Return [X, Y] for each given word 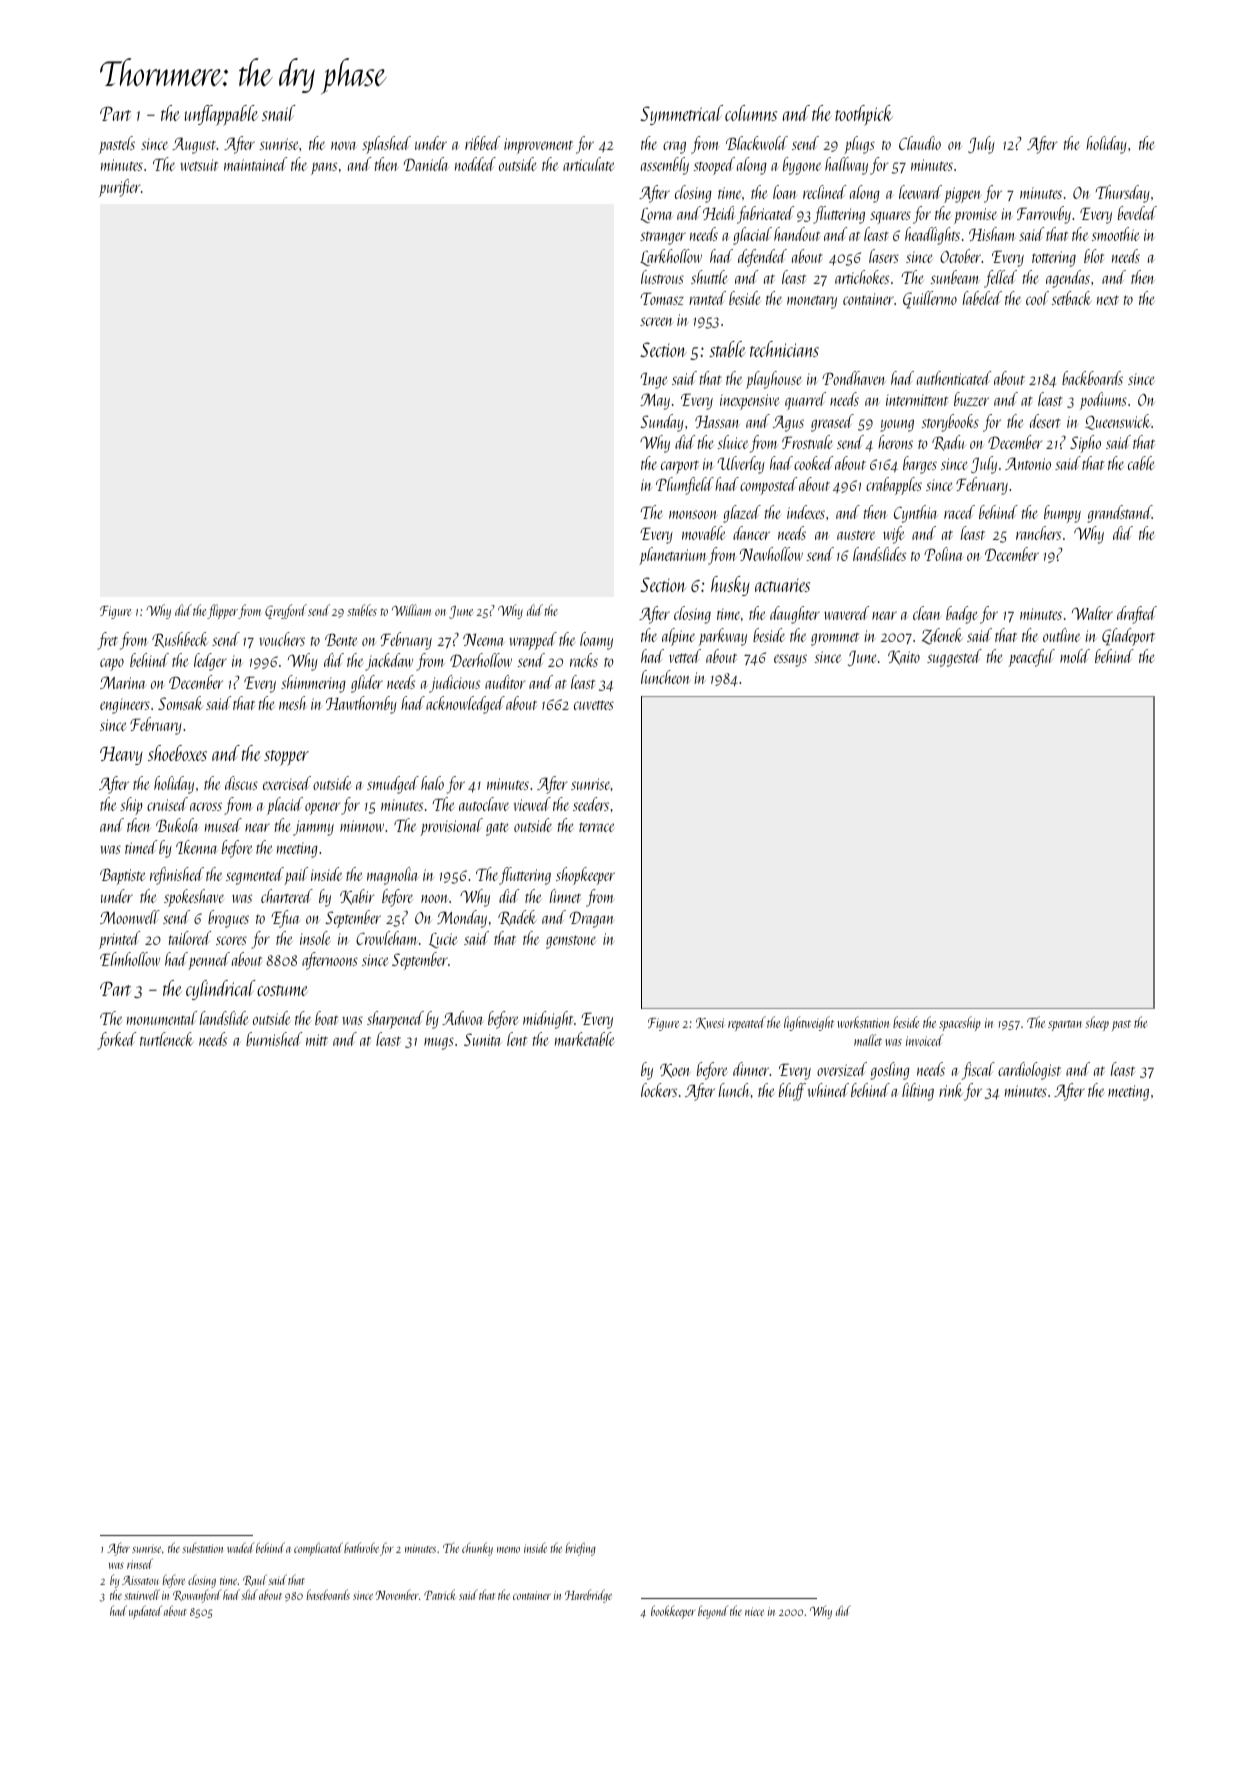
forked [116, 1041]
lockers [659, 1090]
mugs [439, 1043]
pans [324, 168]
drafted [1137, 615]
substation [202, 1547]
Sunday [662, 423]
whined [828, 1090]
